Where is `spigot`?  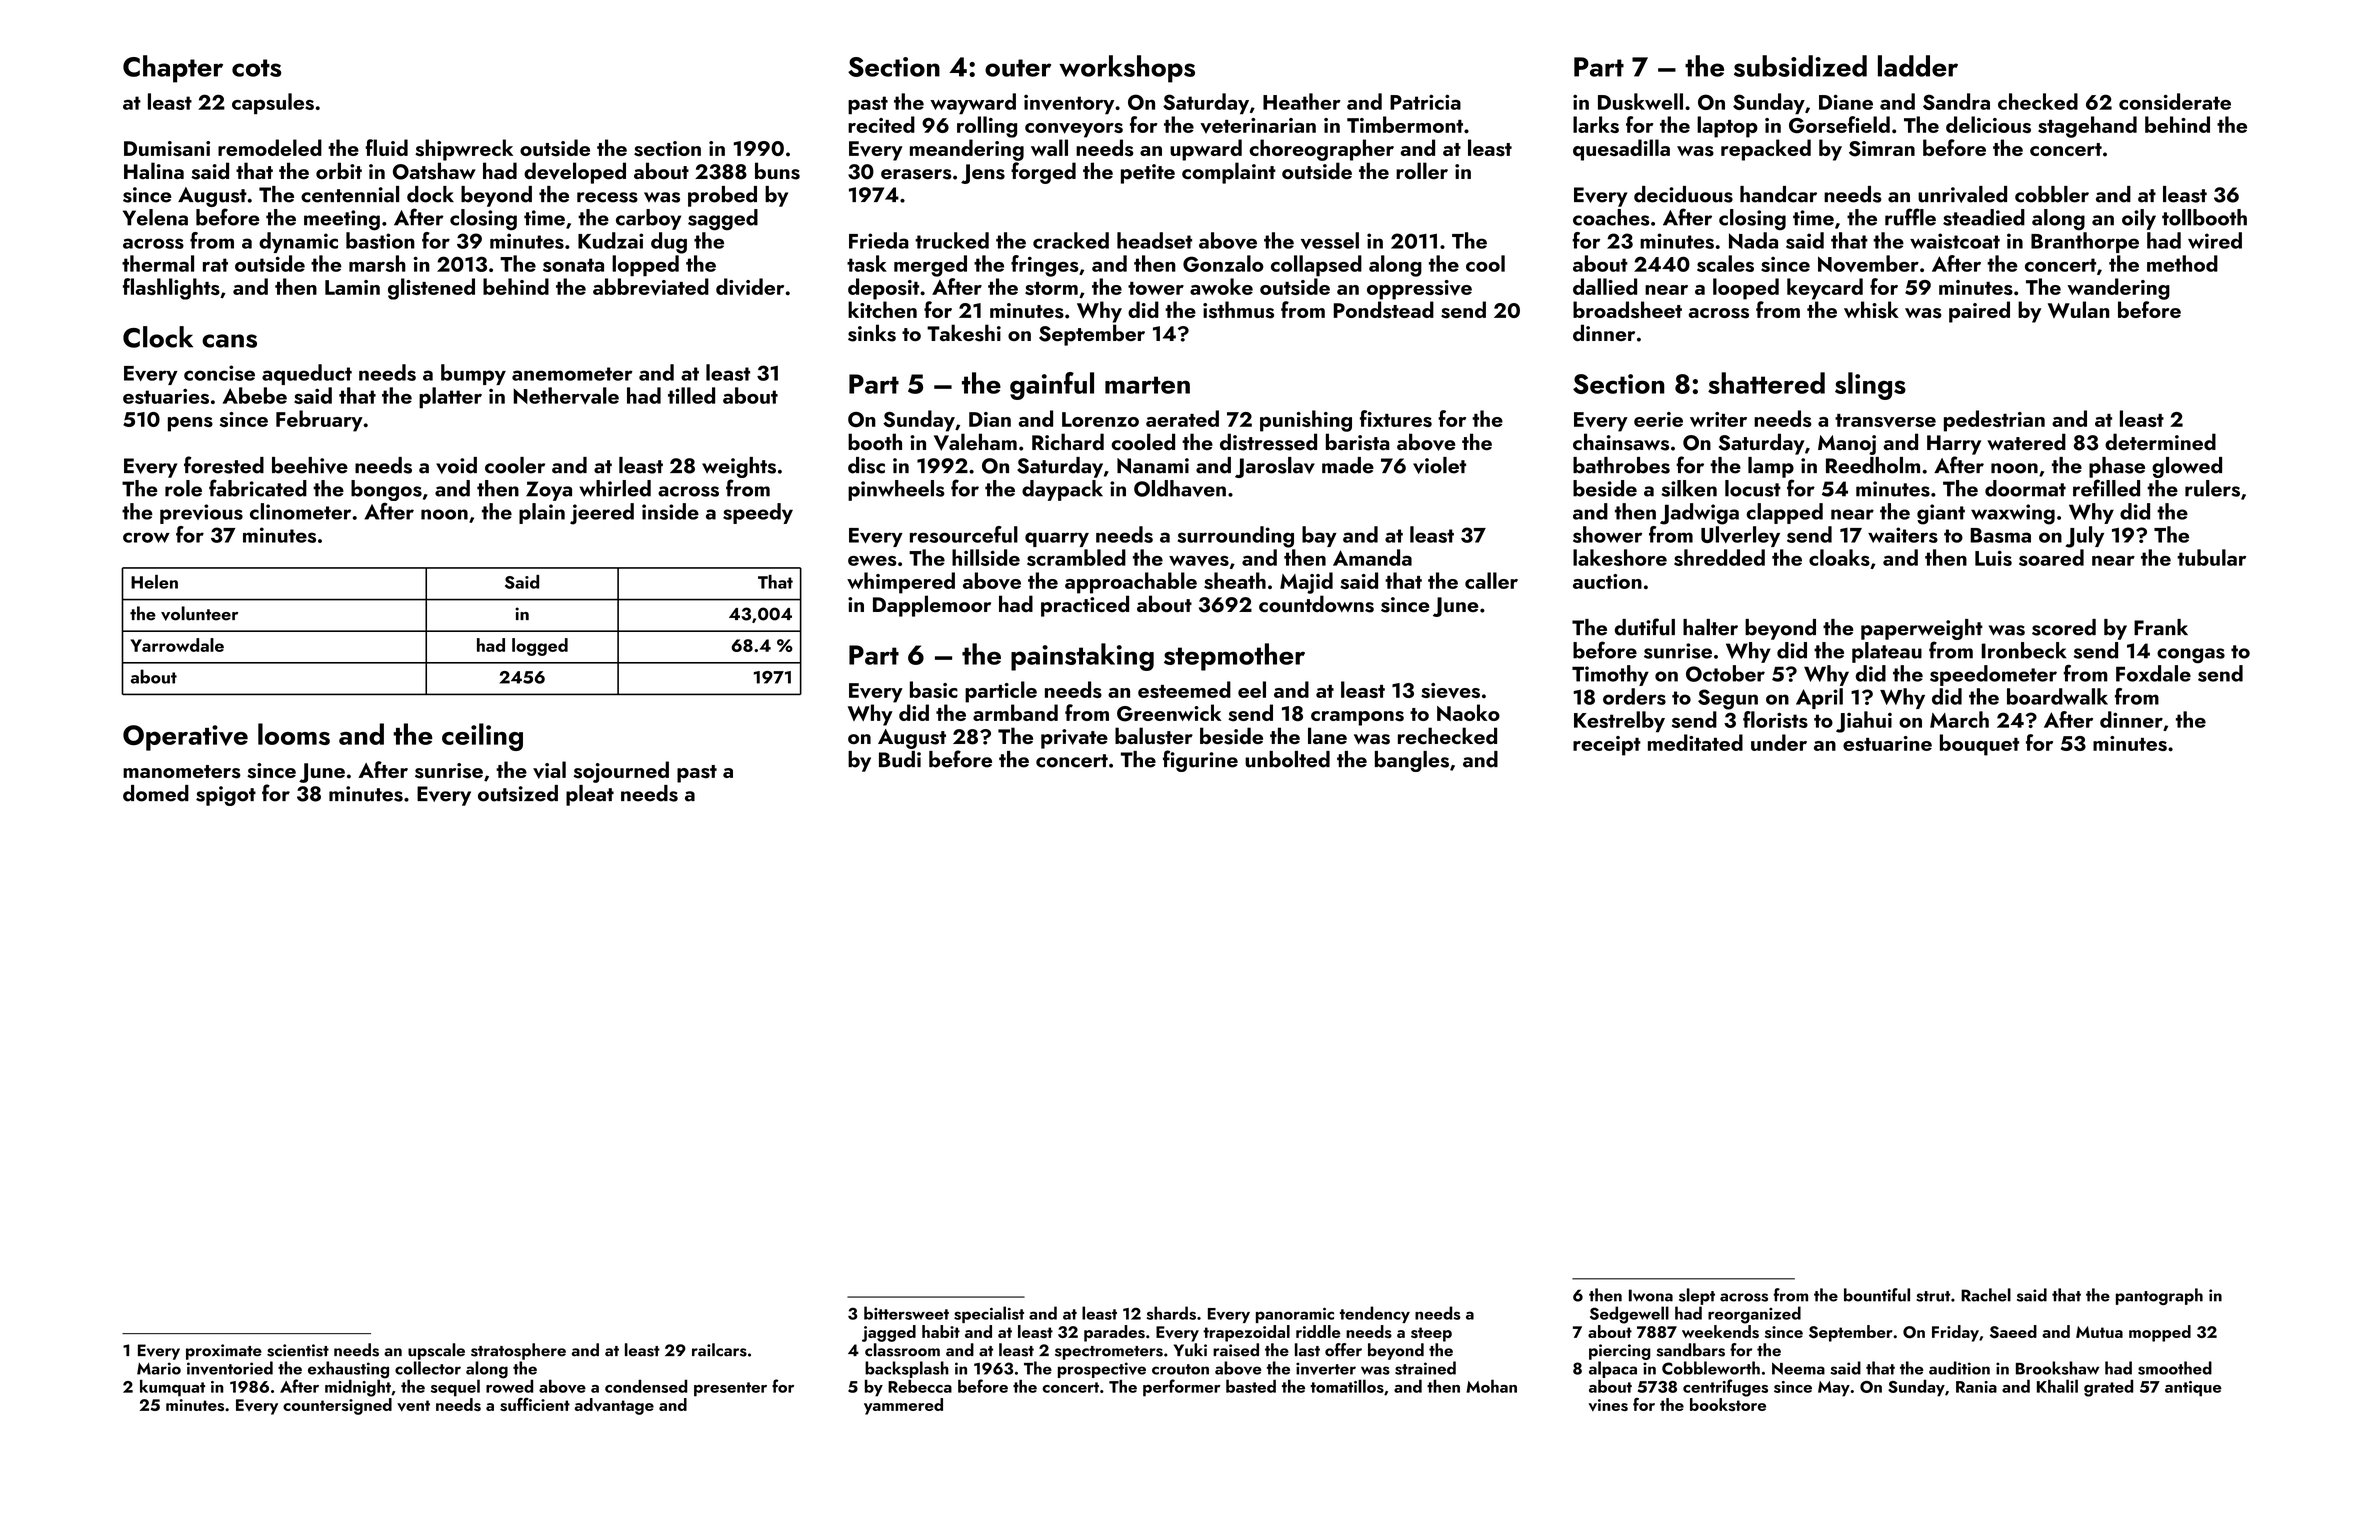
spigot is located at coordinates (226, 796).
